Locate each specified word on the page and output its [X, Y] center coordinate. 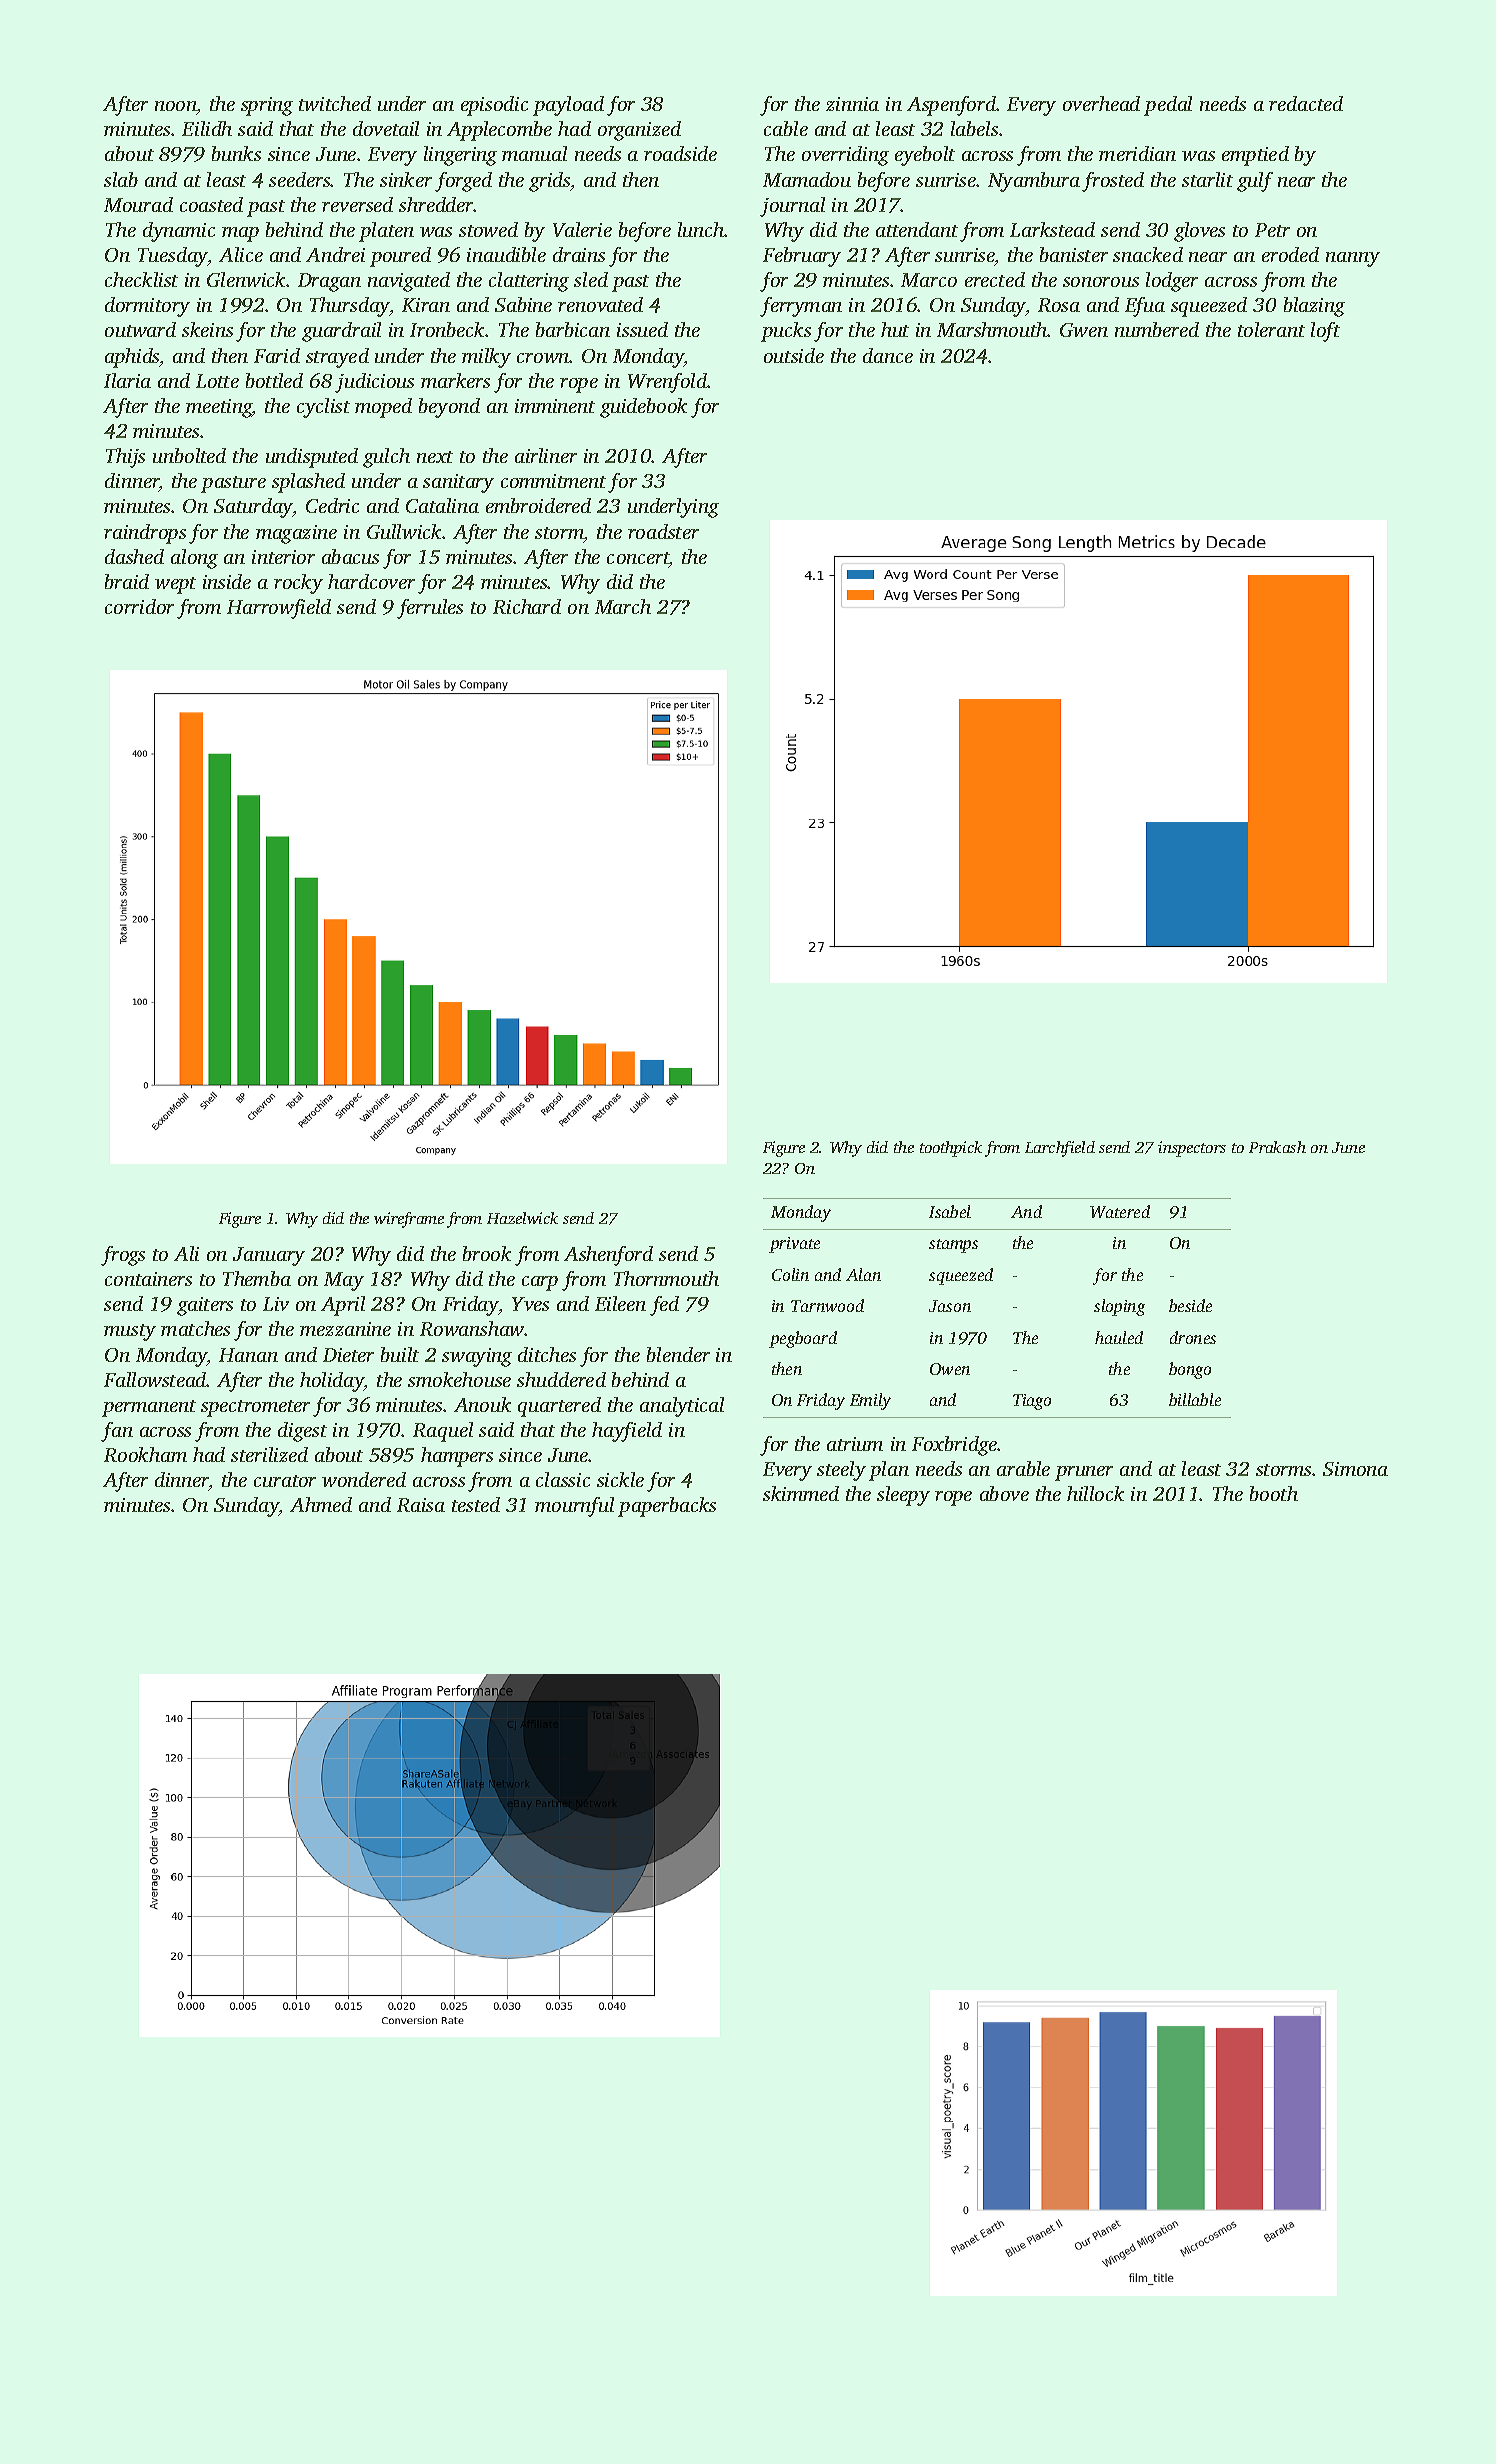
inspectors [1192, 1149]
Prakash [1277, 1147]
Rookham [145, 1454]
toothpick [951, 1149]
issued [642, 329]
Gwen [1084, 330]
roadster [663, 531]
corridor [139, 606]
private [794, 1245]
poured [400, 257]
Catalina [442, 505]
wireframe [409, 1220]
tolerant [1271, 329]
